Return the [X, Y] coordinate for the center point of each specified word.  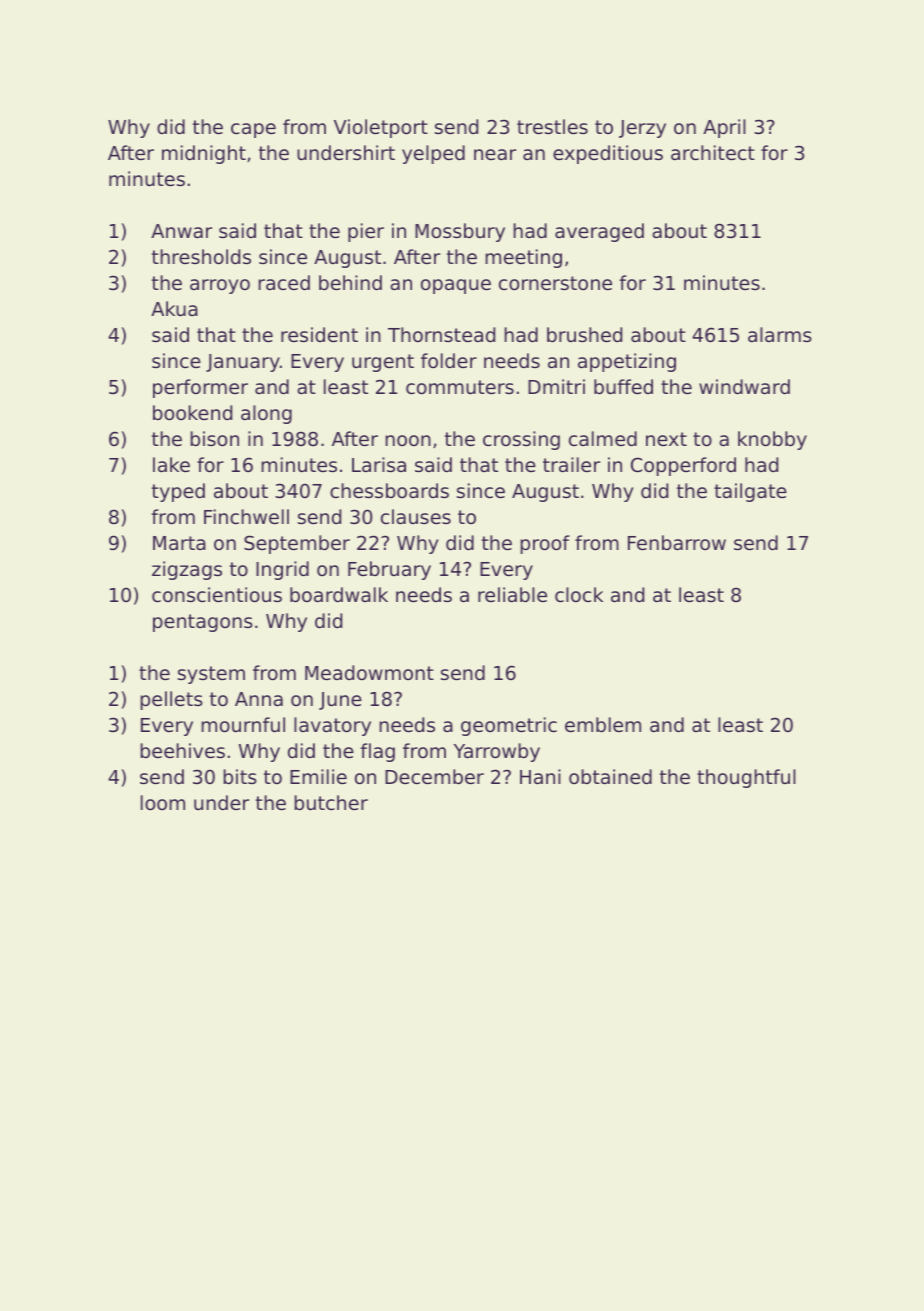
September [297, 544]
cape [253, 130]
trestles [552, 126]
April [724, 128]
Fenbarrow [677, 542]
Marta [179, 543]
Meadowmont [369, 672]
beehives [182, 750]
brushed [584, 334]
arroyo [220, 286]
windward [744, 386]
